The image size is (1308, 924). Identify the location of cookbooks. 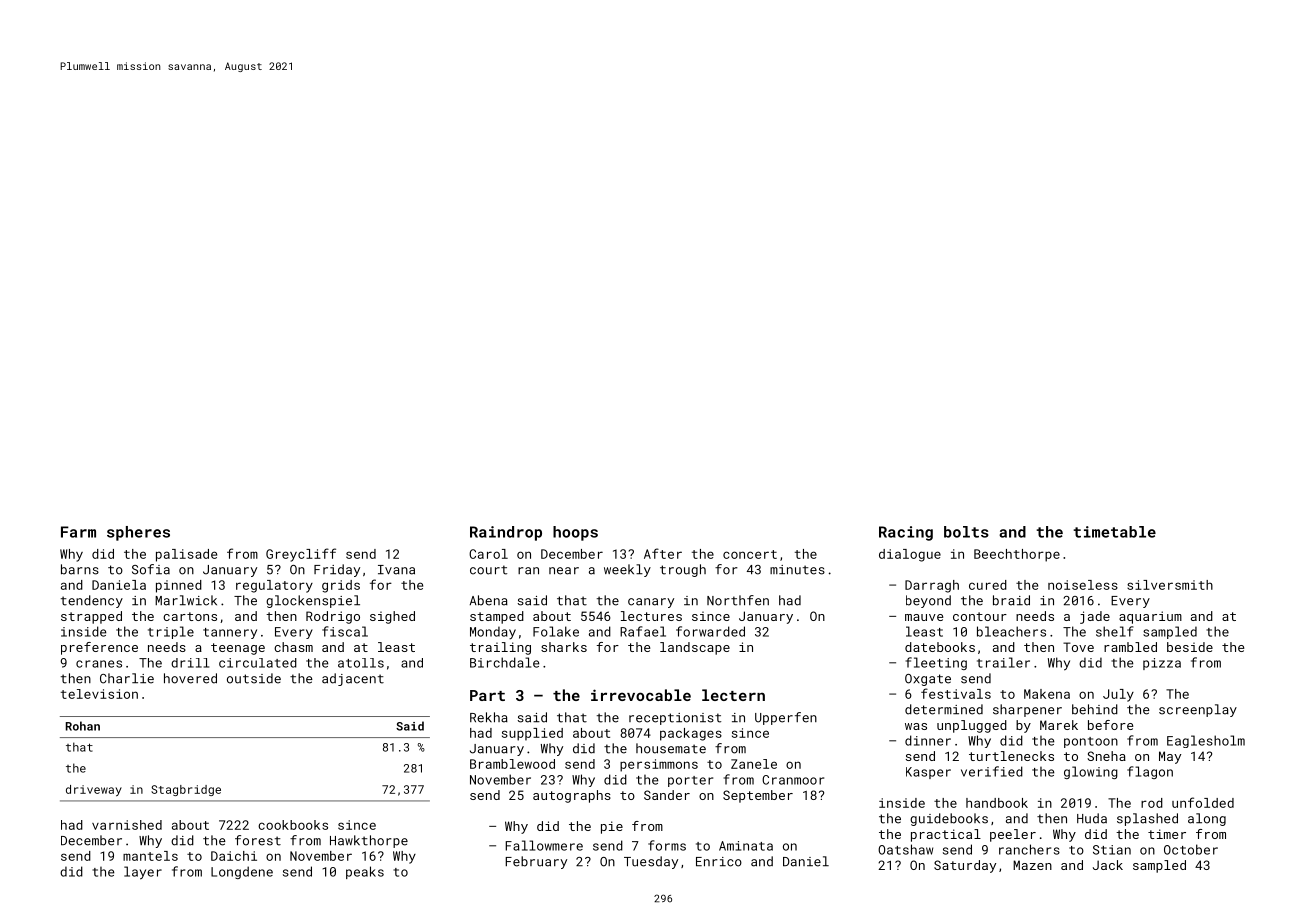
(293, 825).
